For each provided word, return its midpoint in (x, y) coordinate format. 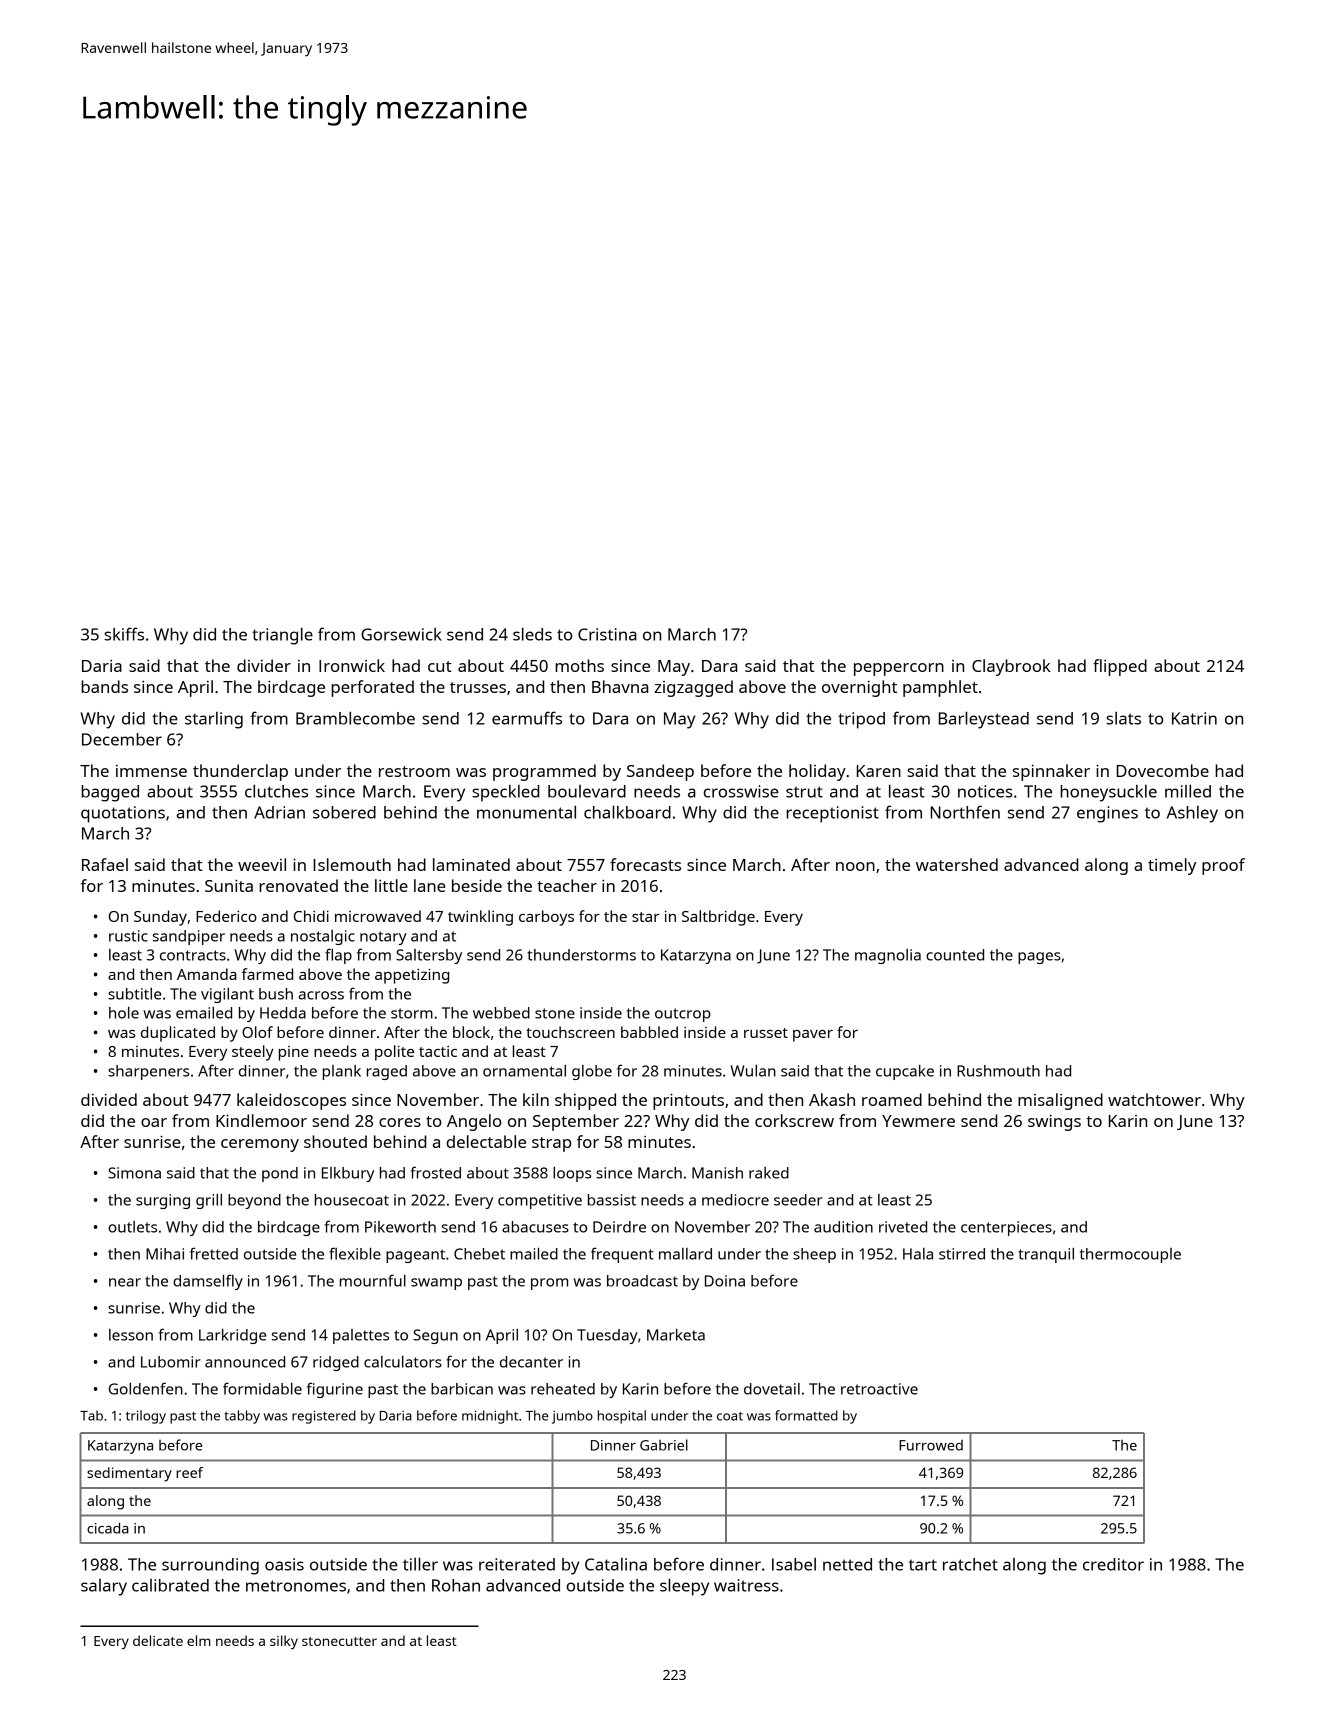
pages (1039, 958)
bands (104, 686)
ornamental (524, 1071)
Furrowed (931, 1445)
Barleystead (984, 720)
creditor (1113, 1564)
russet (766, 1033)
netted (847, 1564)
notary (383, 938)
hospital (622, 1417)
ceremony (260, 1145)
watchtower (1154, 1099)
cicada (108, 1528)
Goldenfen (146, 1388)
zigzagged (693, 688)
